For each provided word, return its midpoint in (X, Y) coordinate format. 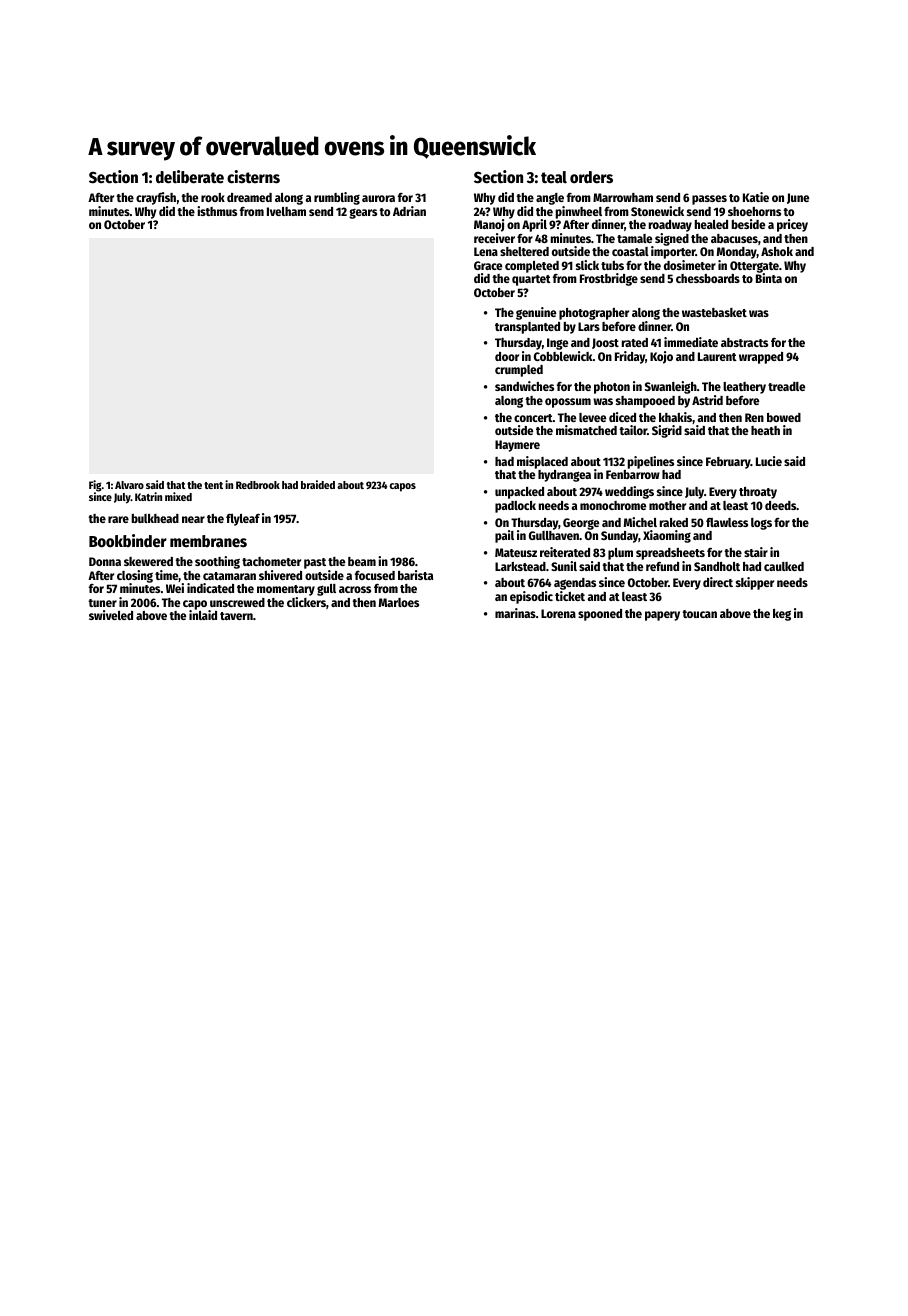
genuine (536, 313)
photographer (594, 314)
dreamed (249, 197)
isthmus (217, 211)
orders (591, 177)
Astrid (707, 400)
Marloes (399, 602)
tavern (236, 616)
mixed (178, 496)
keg (782, 615)
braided (318, 484)
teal (554, 177)
